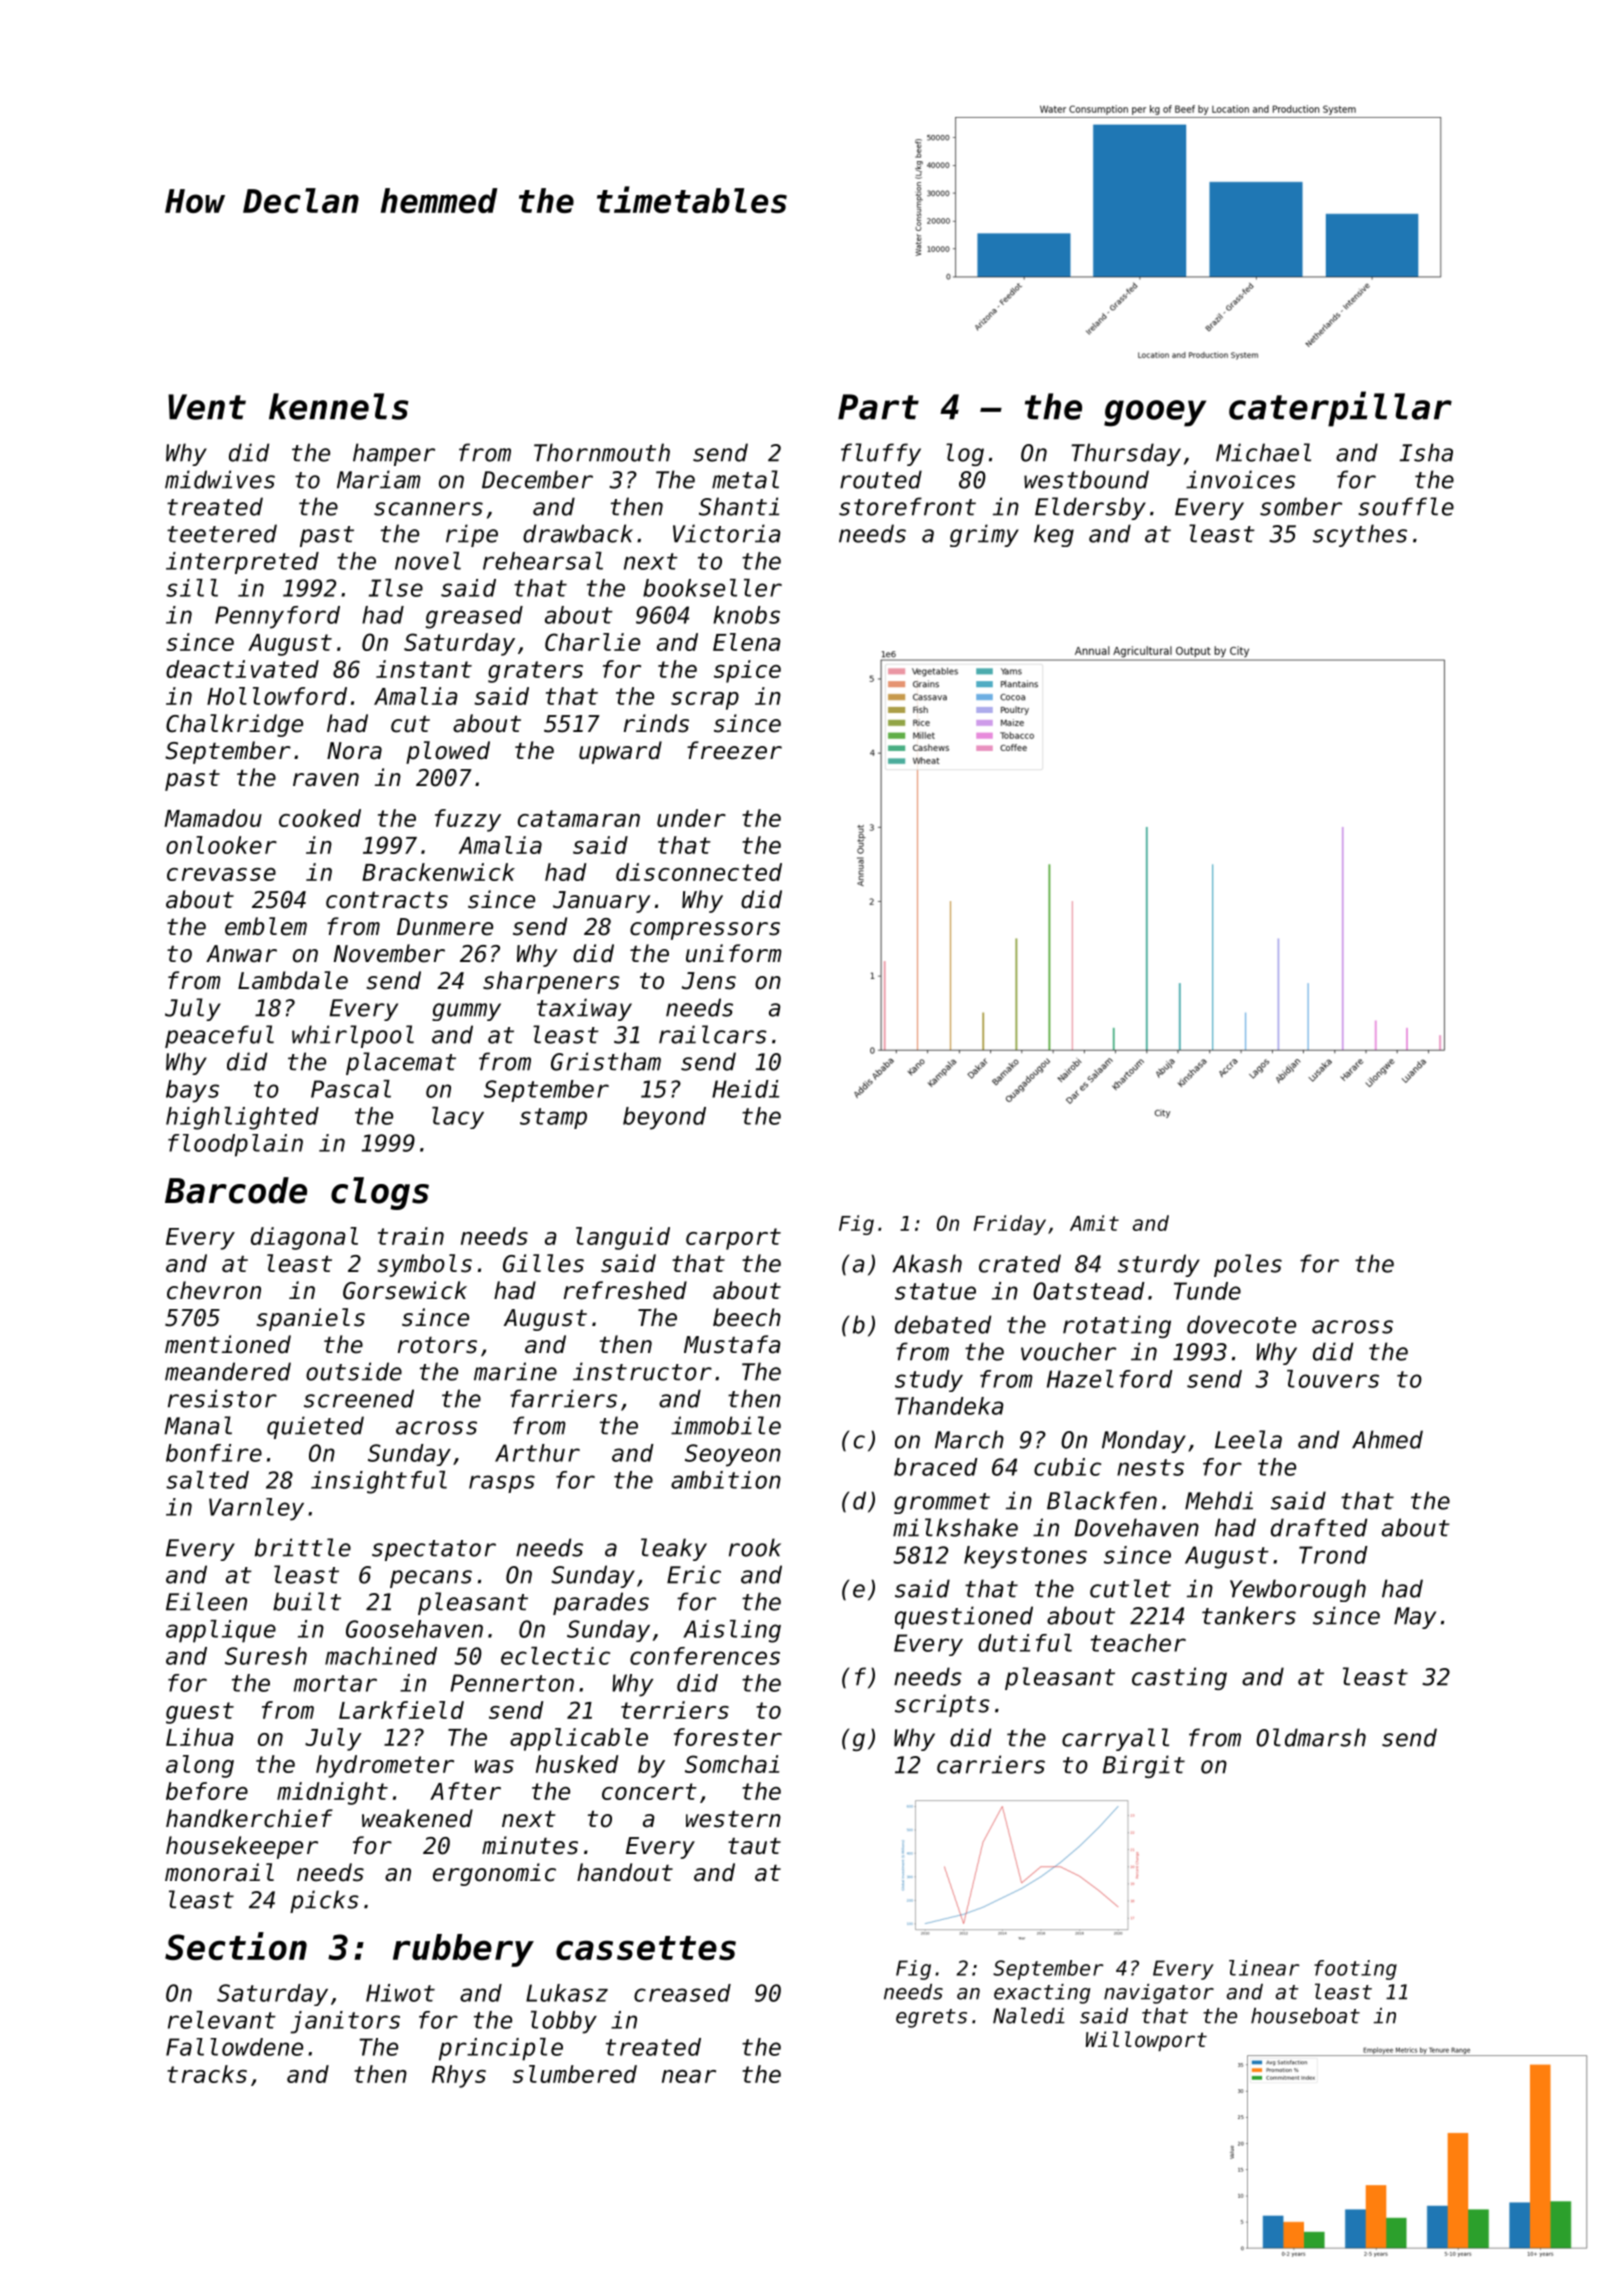  I want to click on sturdy, so click(1159, 1265).
